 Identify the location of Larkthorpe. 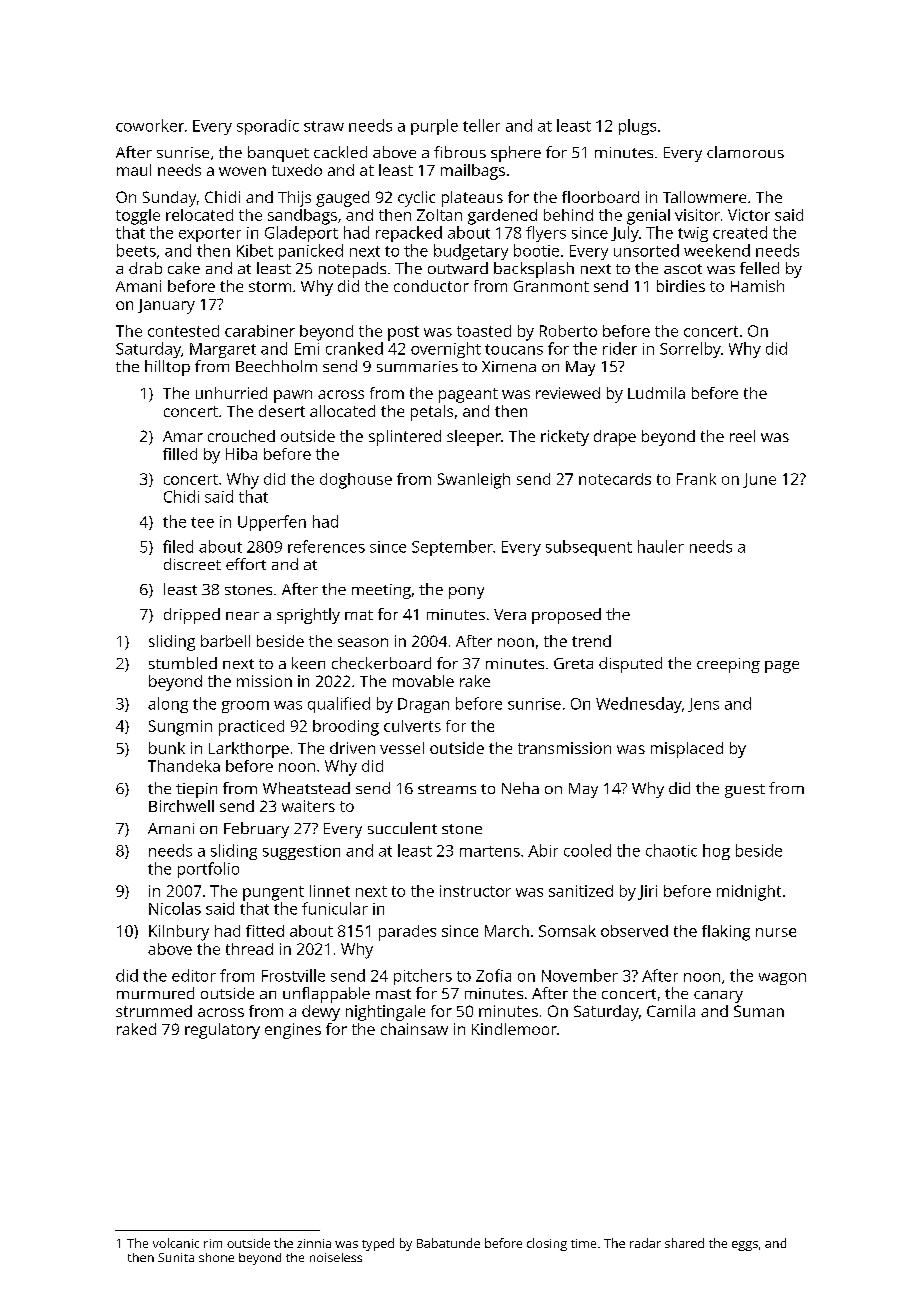
(249, 750).
